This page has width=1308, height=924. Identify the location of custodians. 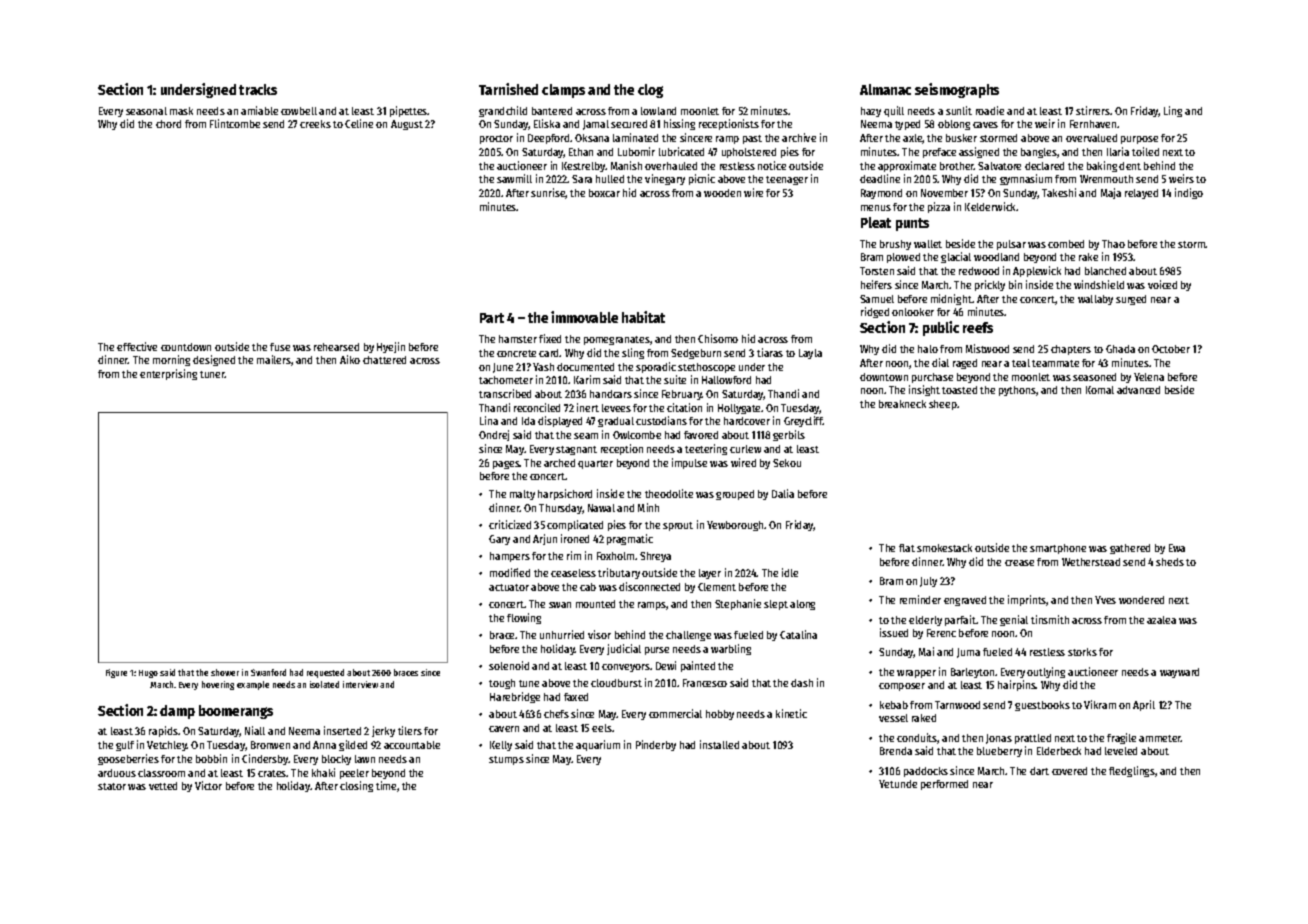
(661, 420).
